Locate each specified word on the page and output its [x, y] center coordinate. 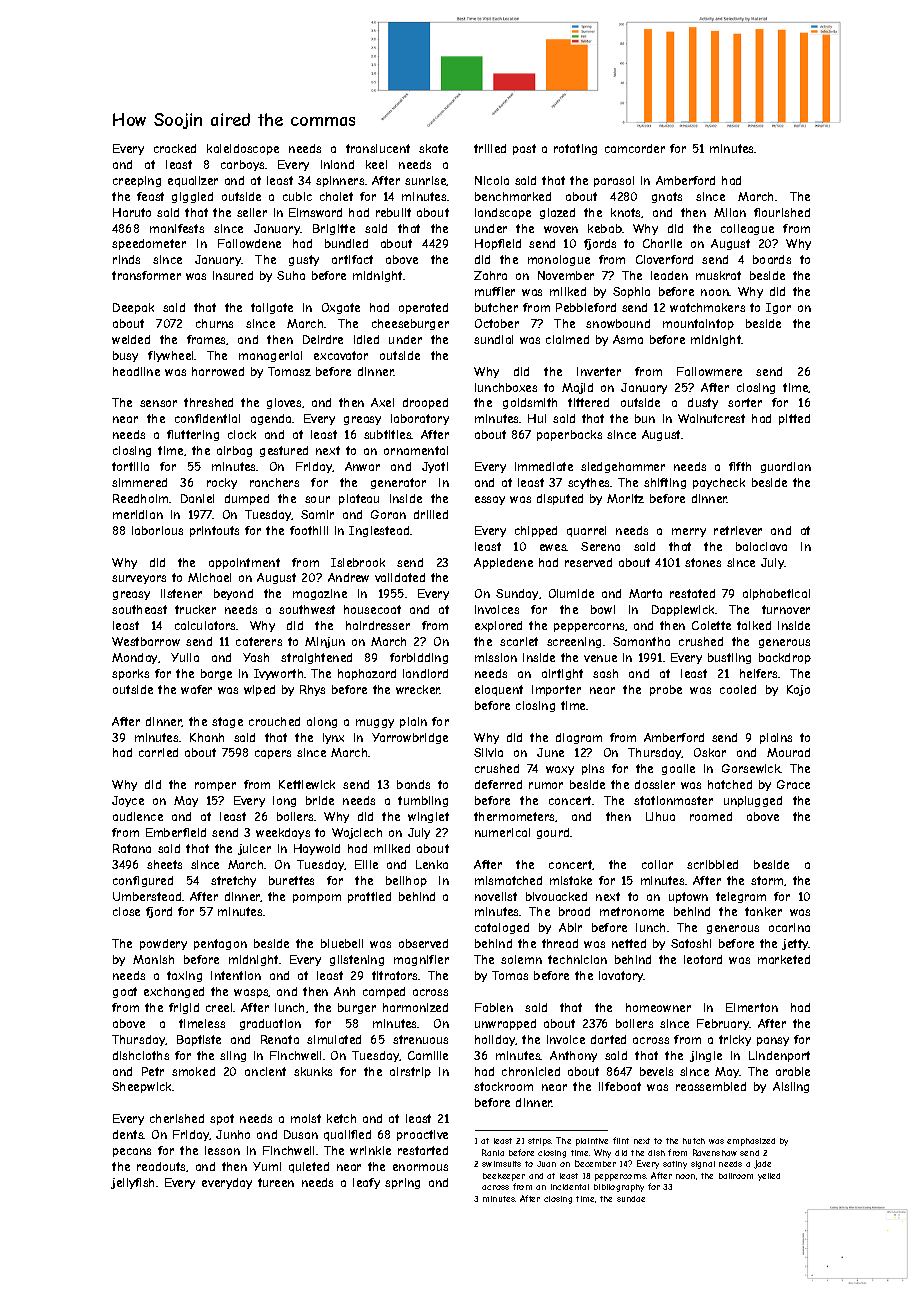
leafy [366, 1183]
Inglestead [379, 531]
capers [273, 754]
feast [150, 196]
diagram [579, 738]
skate [433, 148]
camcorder [635, 148]
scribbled [712, 864]
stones [703, 562]
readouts [162, 1167]
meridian [138, 514]
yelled [769, 1177]
